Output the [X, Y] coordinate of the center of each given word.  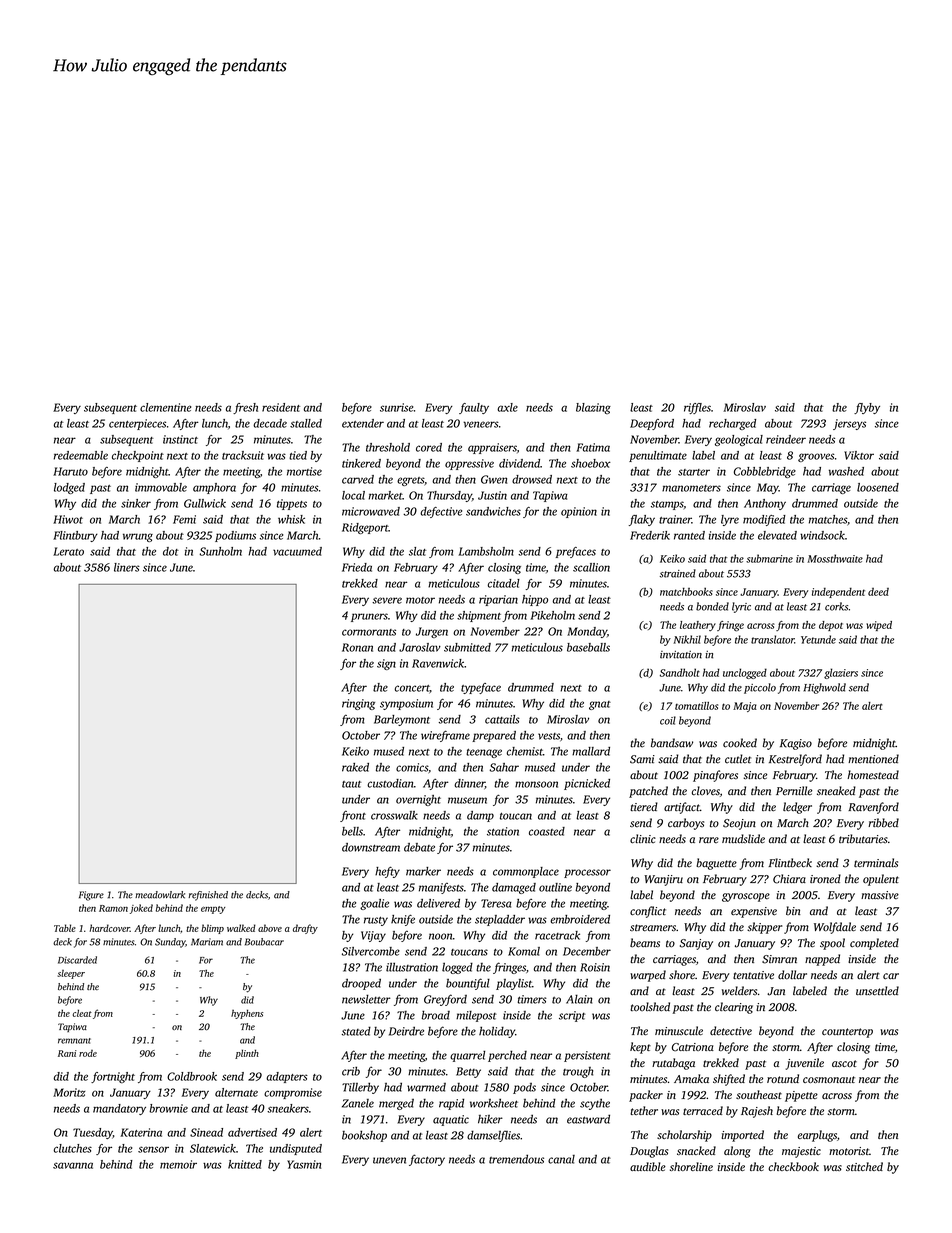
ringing [358, 704]
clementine [165, 407]
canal [561, 1159]
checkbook [793, 1166]
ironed [825, 879]
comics [412, 767]
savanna [73, 1165]
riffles [697, 408]
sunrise [397, 407]
